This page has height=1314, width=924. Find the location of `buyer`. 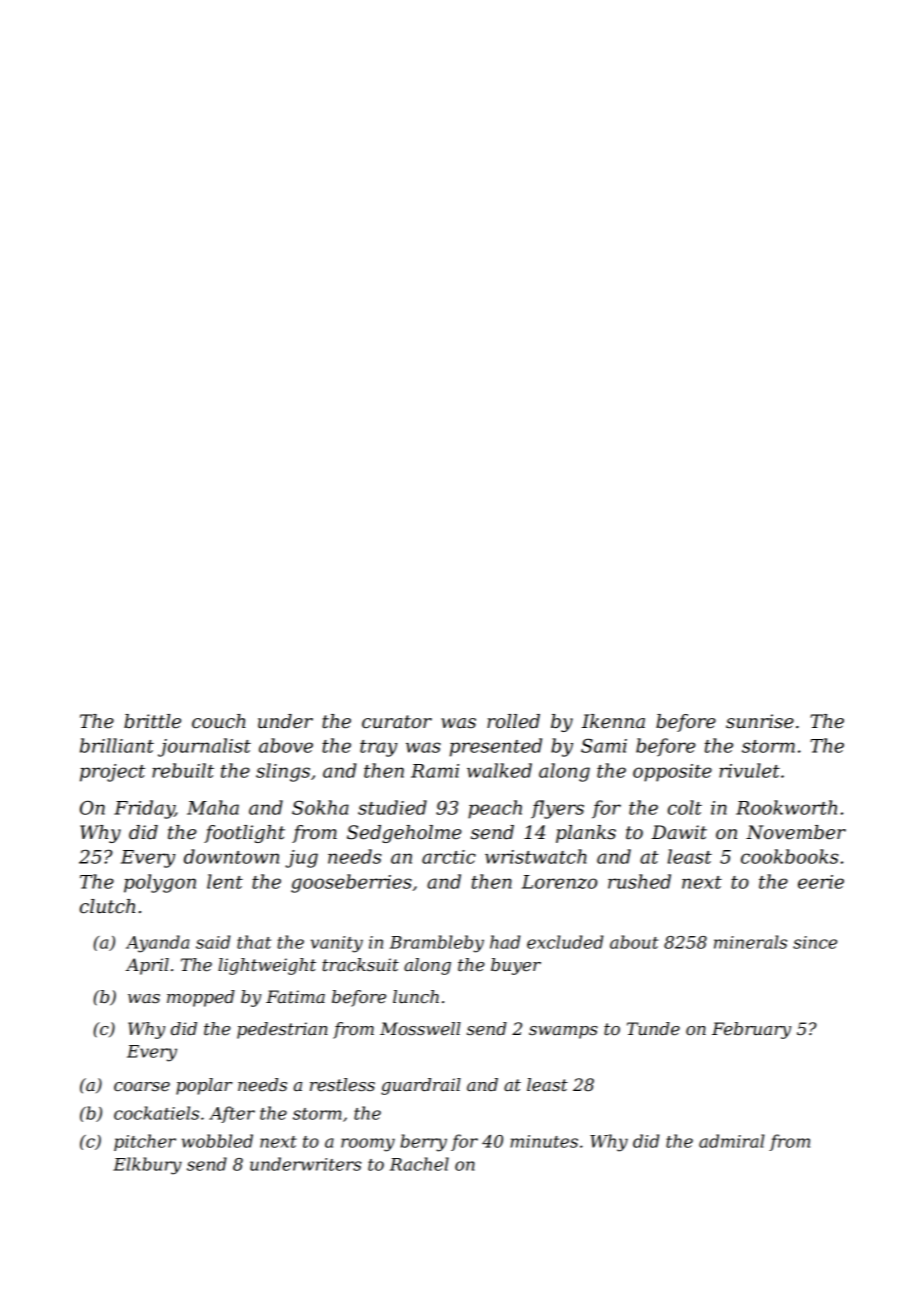

buyer is located at coordinates (516, 966).
